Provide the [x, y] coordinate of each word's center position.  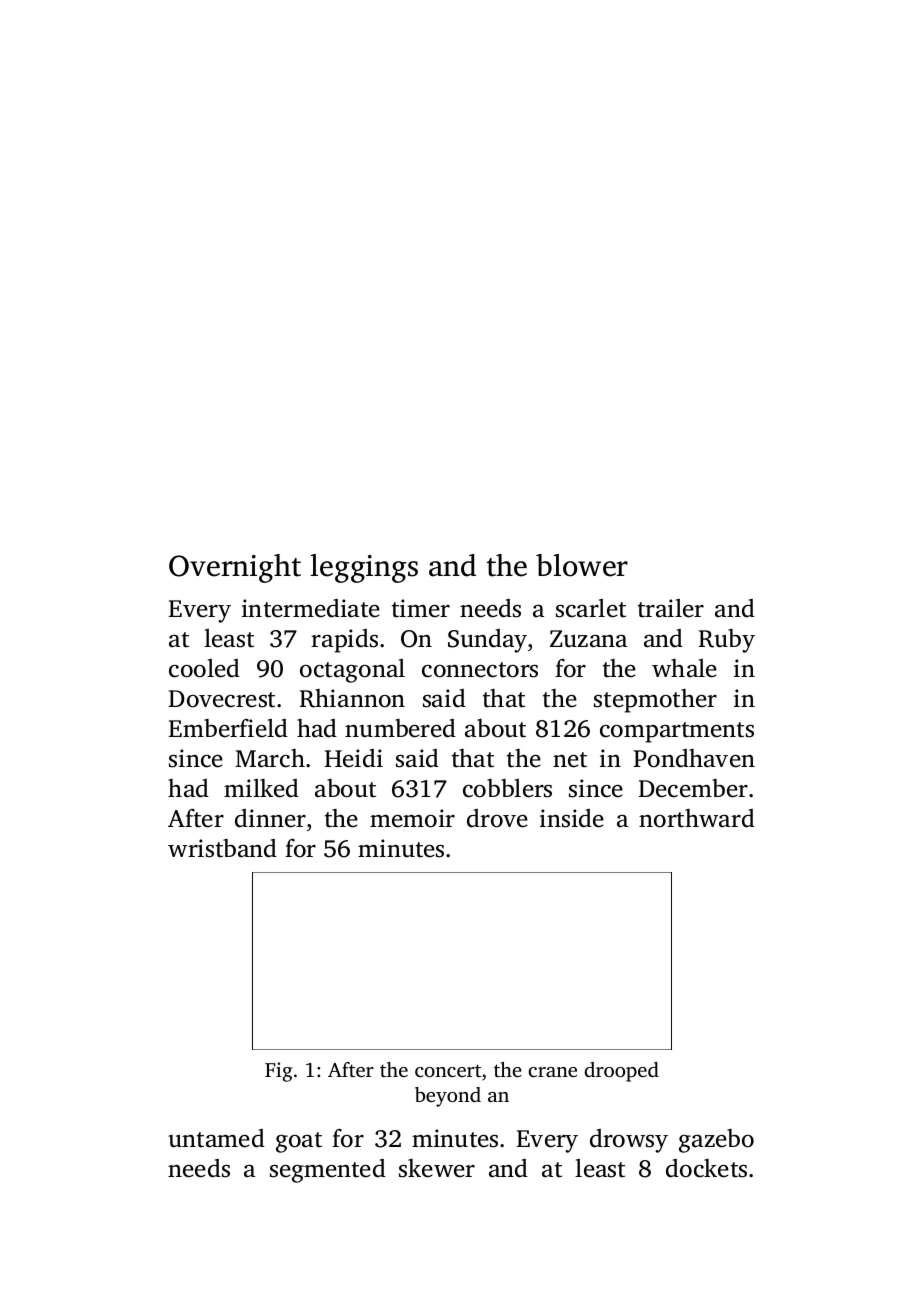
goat [299, 1142]
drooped [621, 1072]
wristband [222, 848]
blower [582, 565]
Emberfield [228, 728]
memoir [412, 818]
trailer [671, 608]
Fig [278, 1072]
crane [552, 1072]
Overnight [235, 568]
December [693, 788]
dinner [270, 818]
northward [697, 818]
